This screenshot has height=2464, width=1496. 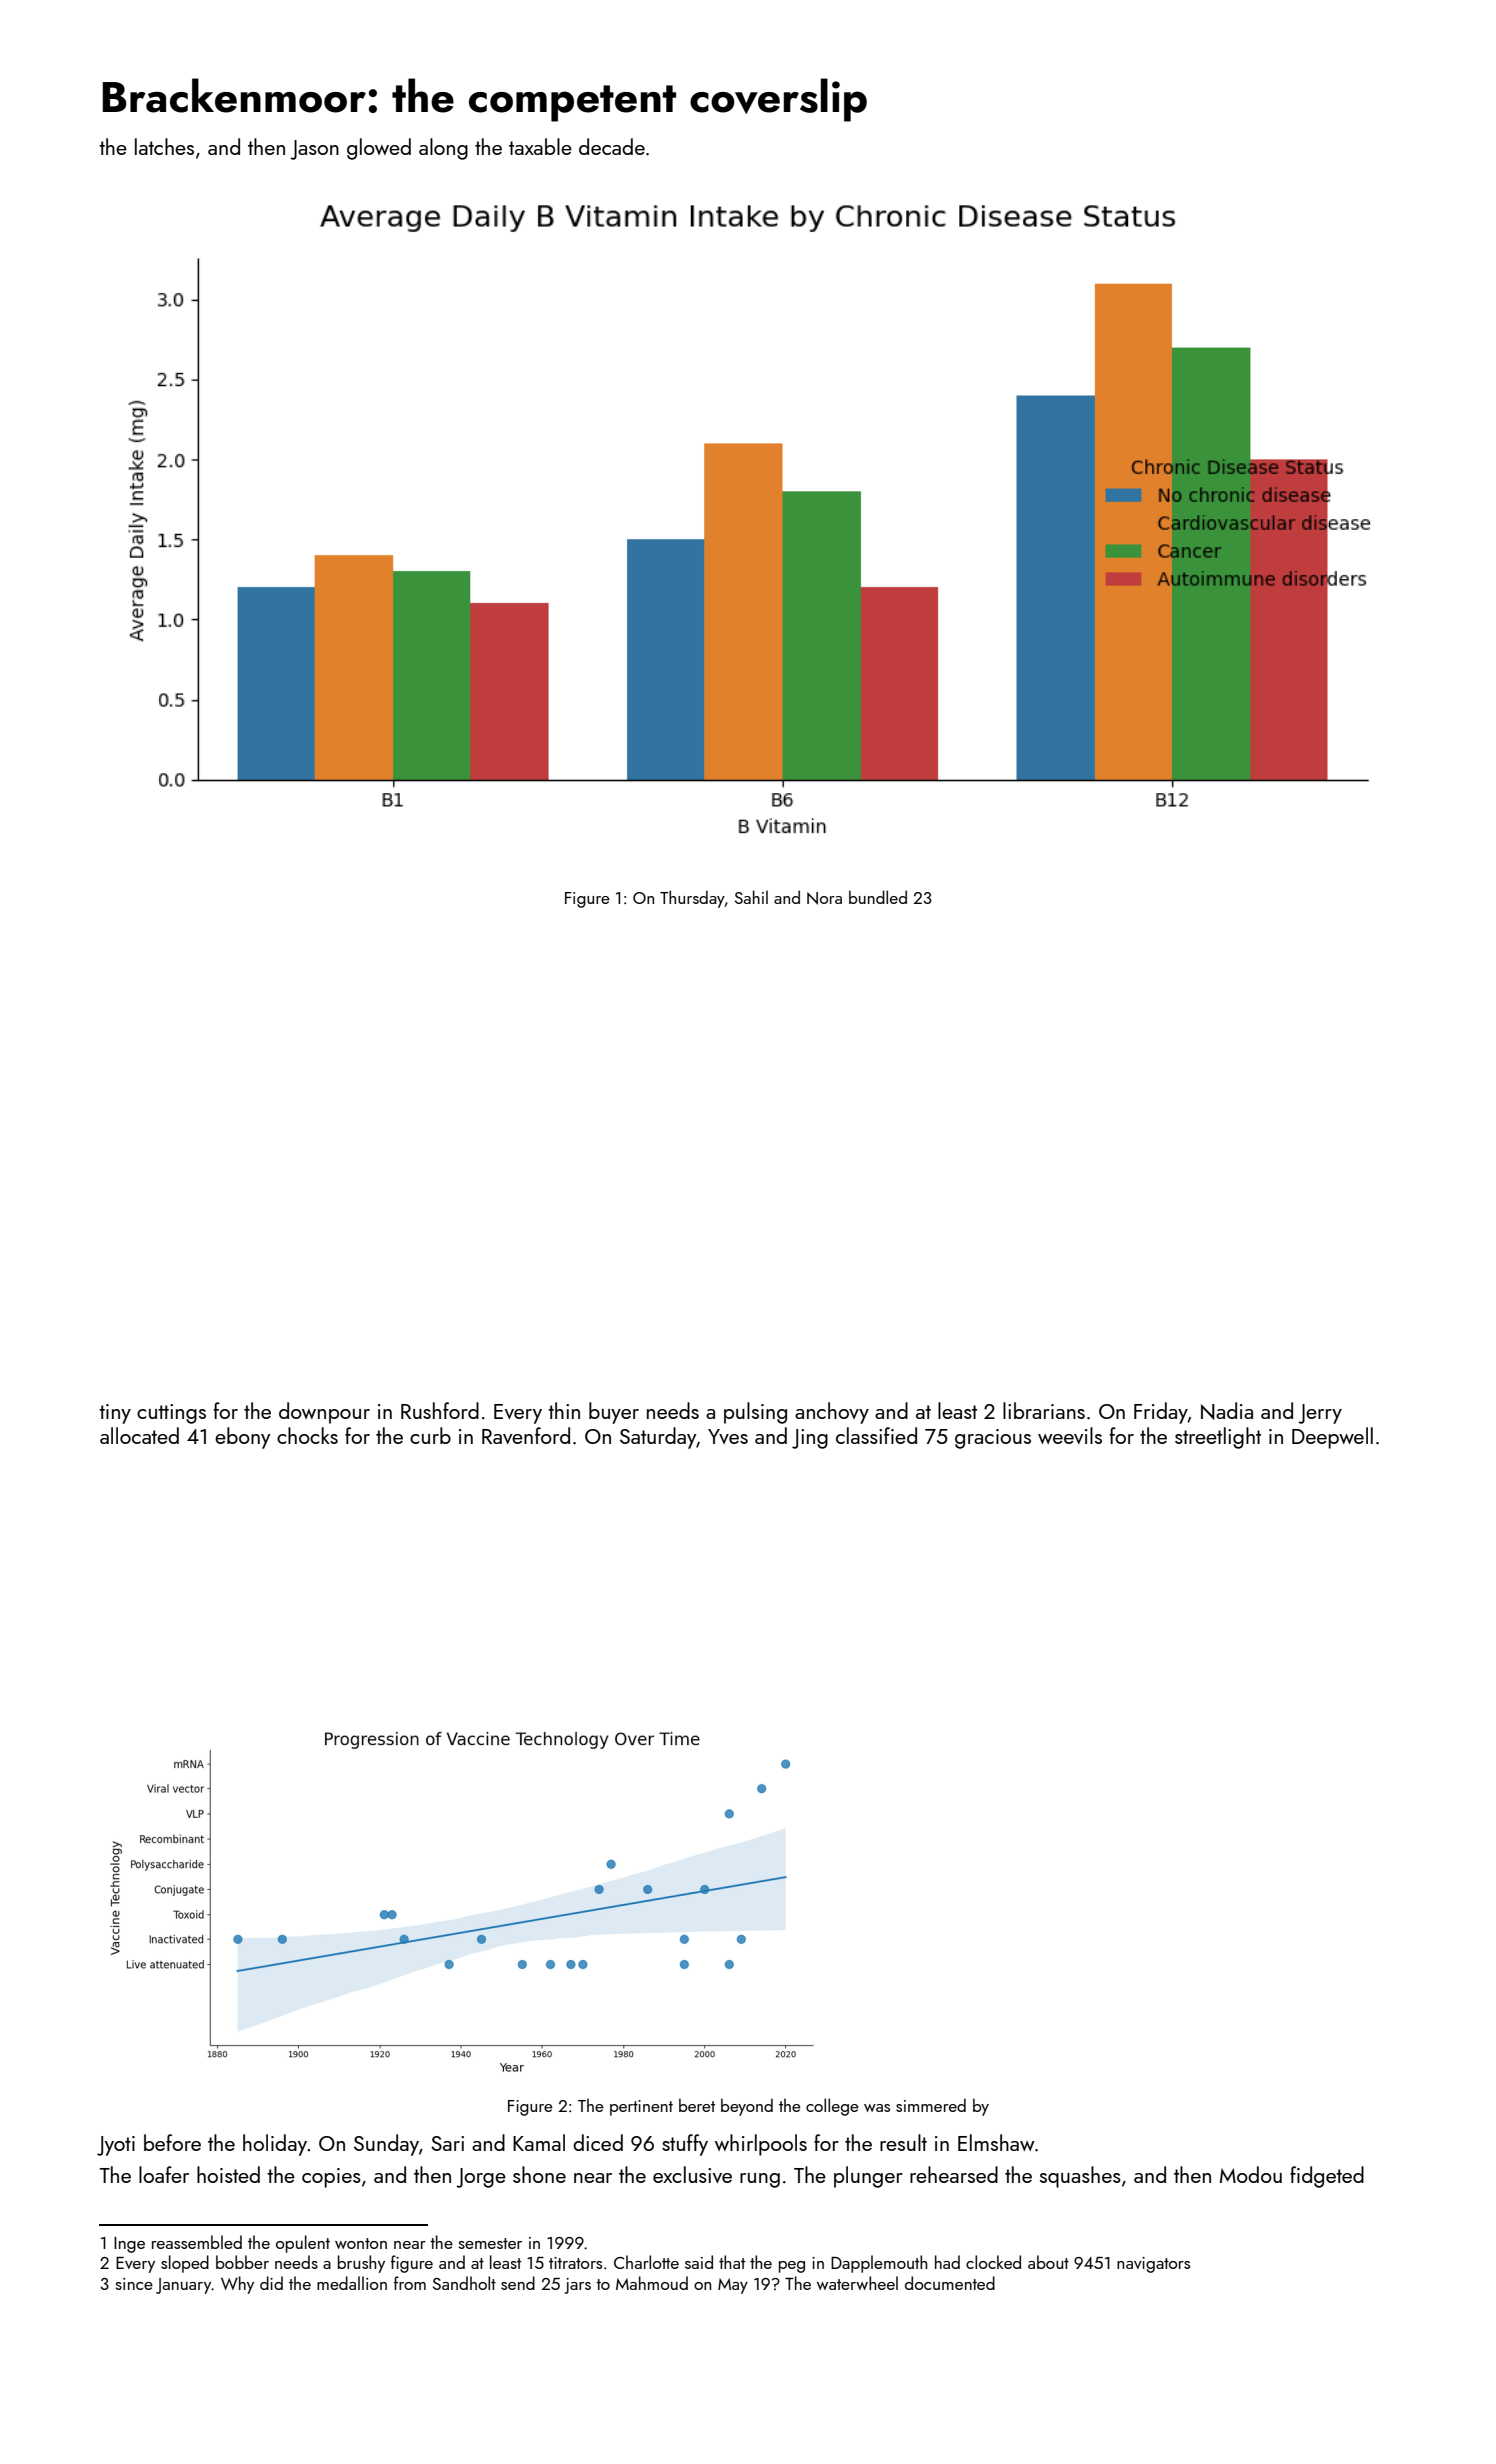 I want to click on Nora, so click(x=824, y=898).
